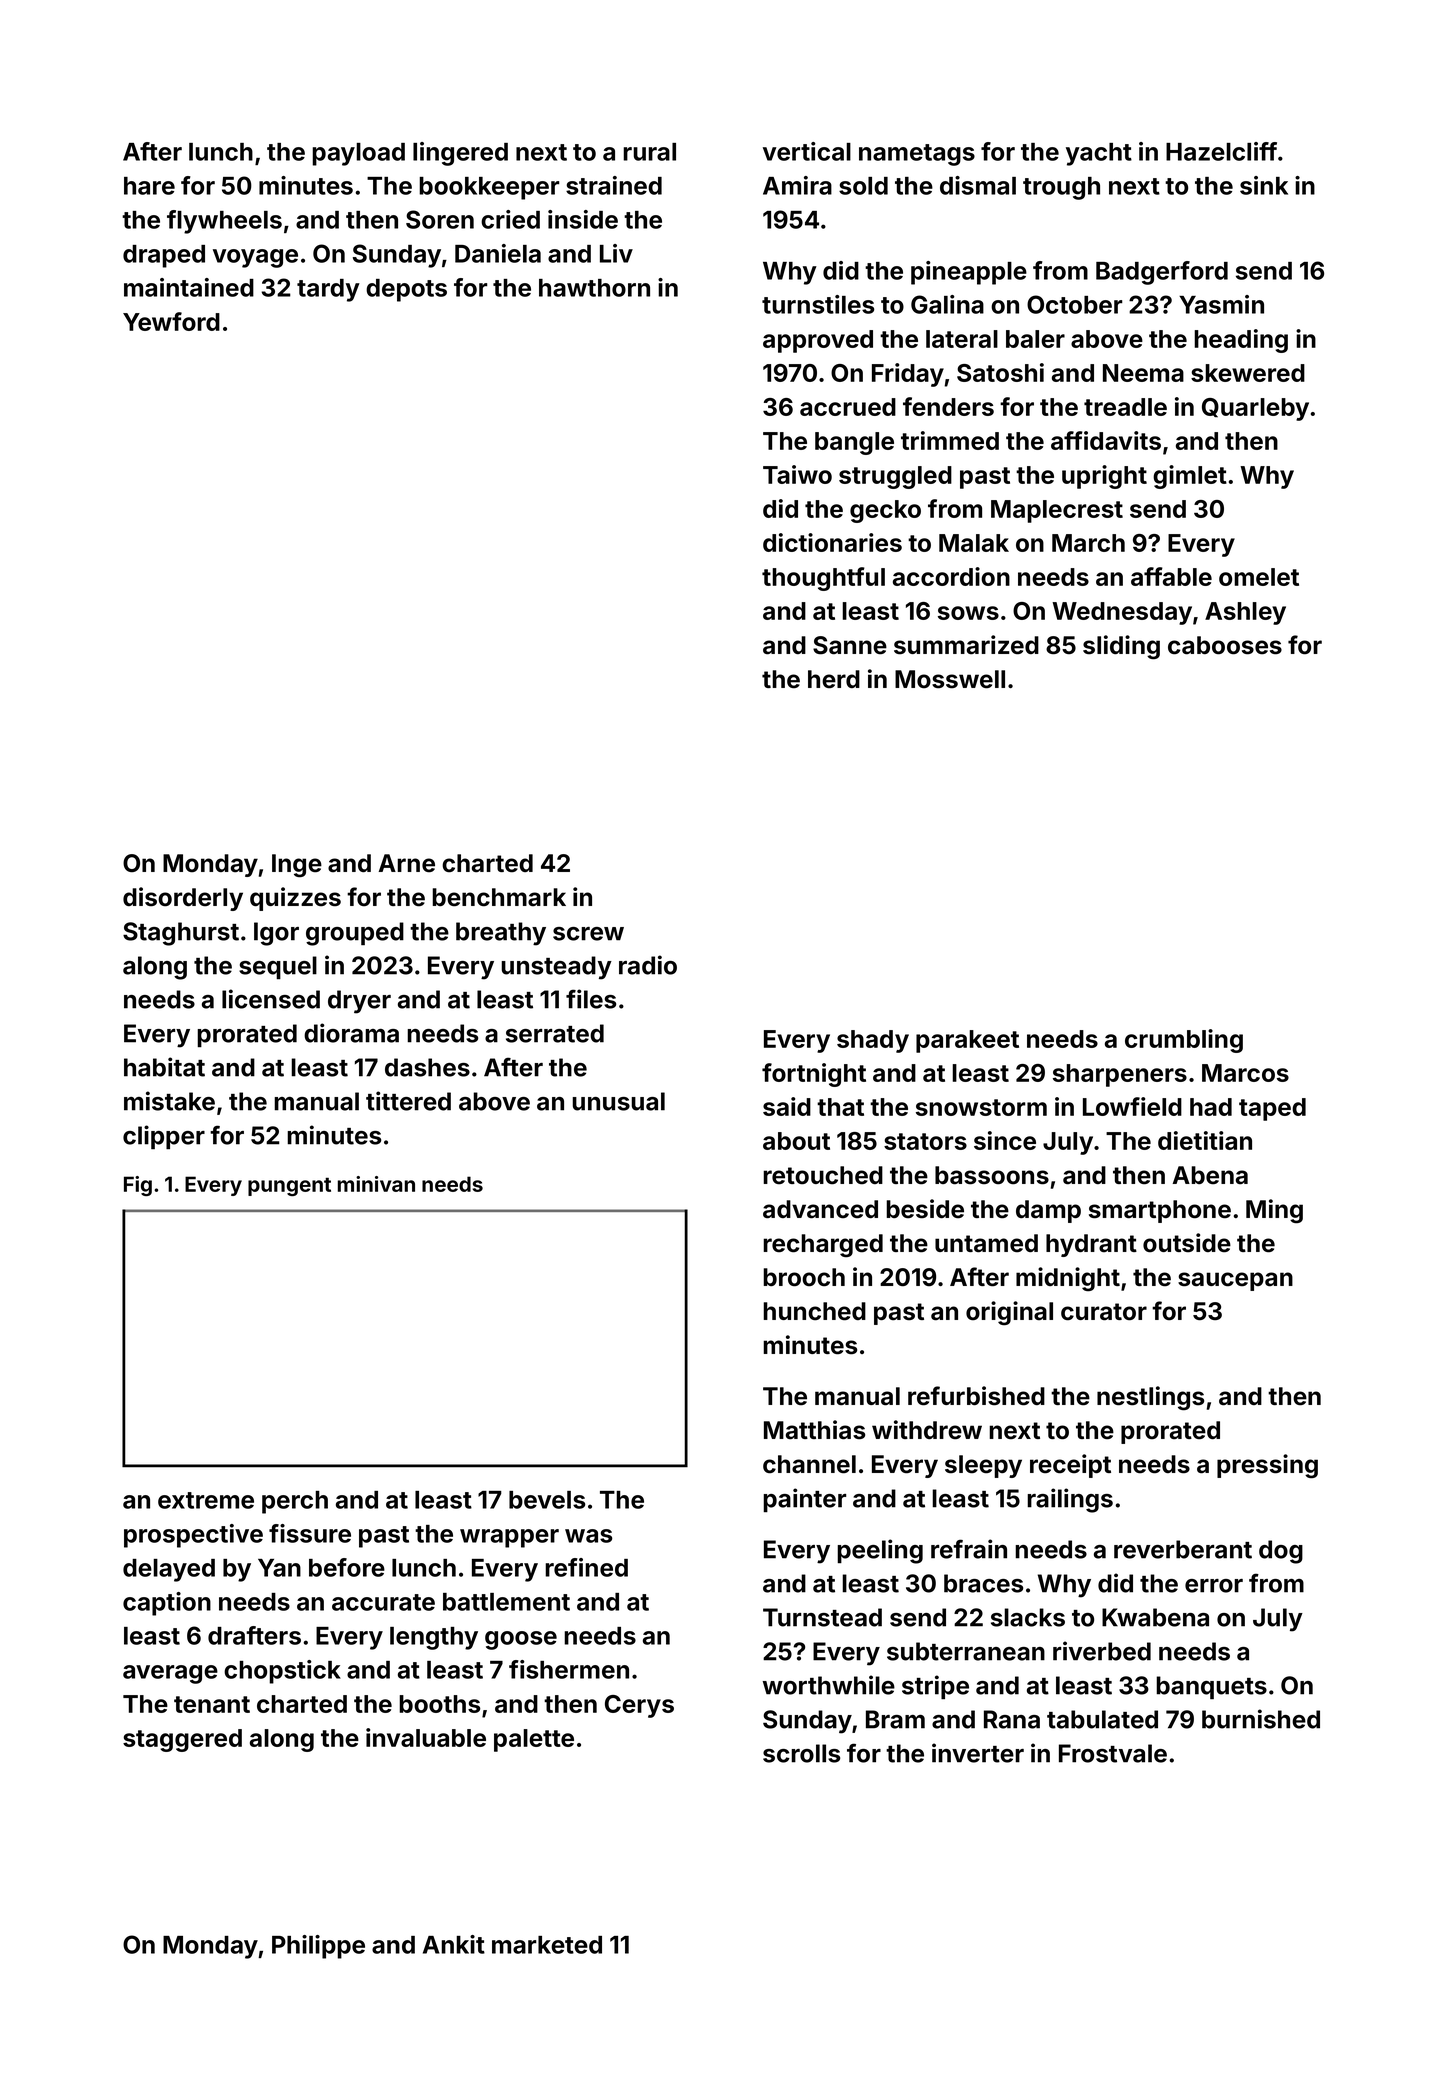 The height and width of the page is (2100, 1450). Describe the element at coordinates (1187, 1243) in the page. I see `outside` at that location.
